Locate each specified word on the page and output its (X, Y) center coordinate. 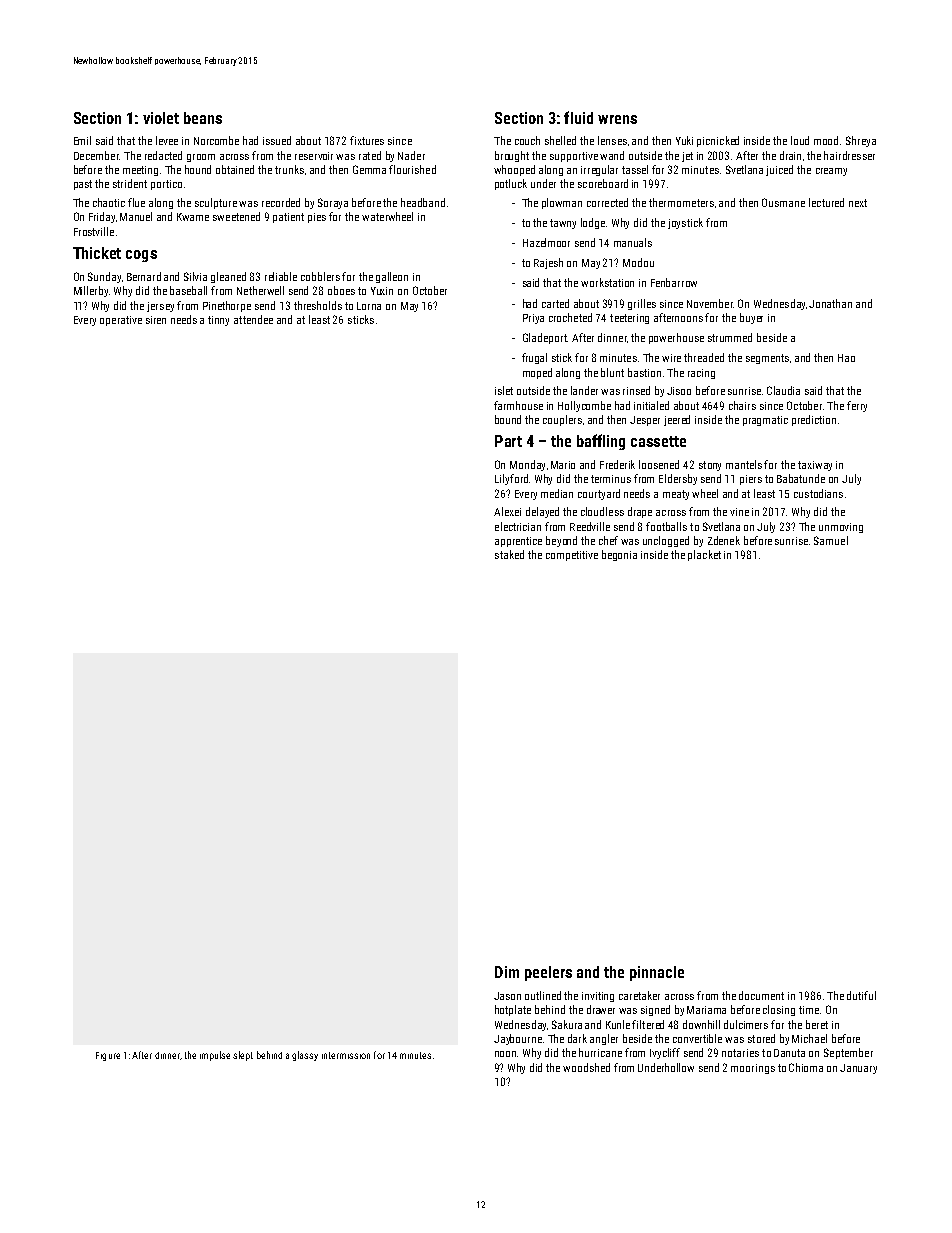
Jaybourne (518, 1039)
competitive (572, 556)
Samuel (831, 540)
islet (504, 390)
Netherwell (260, 290)
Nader (411, 155)
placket (704, 555)
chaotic (109, 202)
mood (826, 140)
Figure (108, 1056)
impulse (215, 1056)
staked (509, 554)
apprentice (518, 542)
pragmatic (765, 421)
